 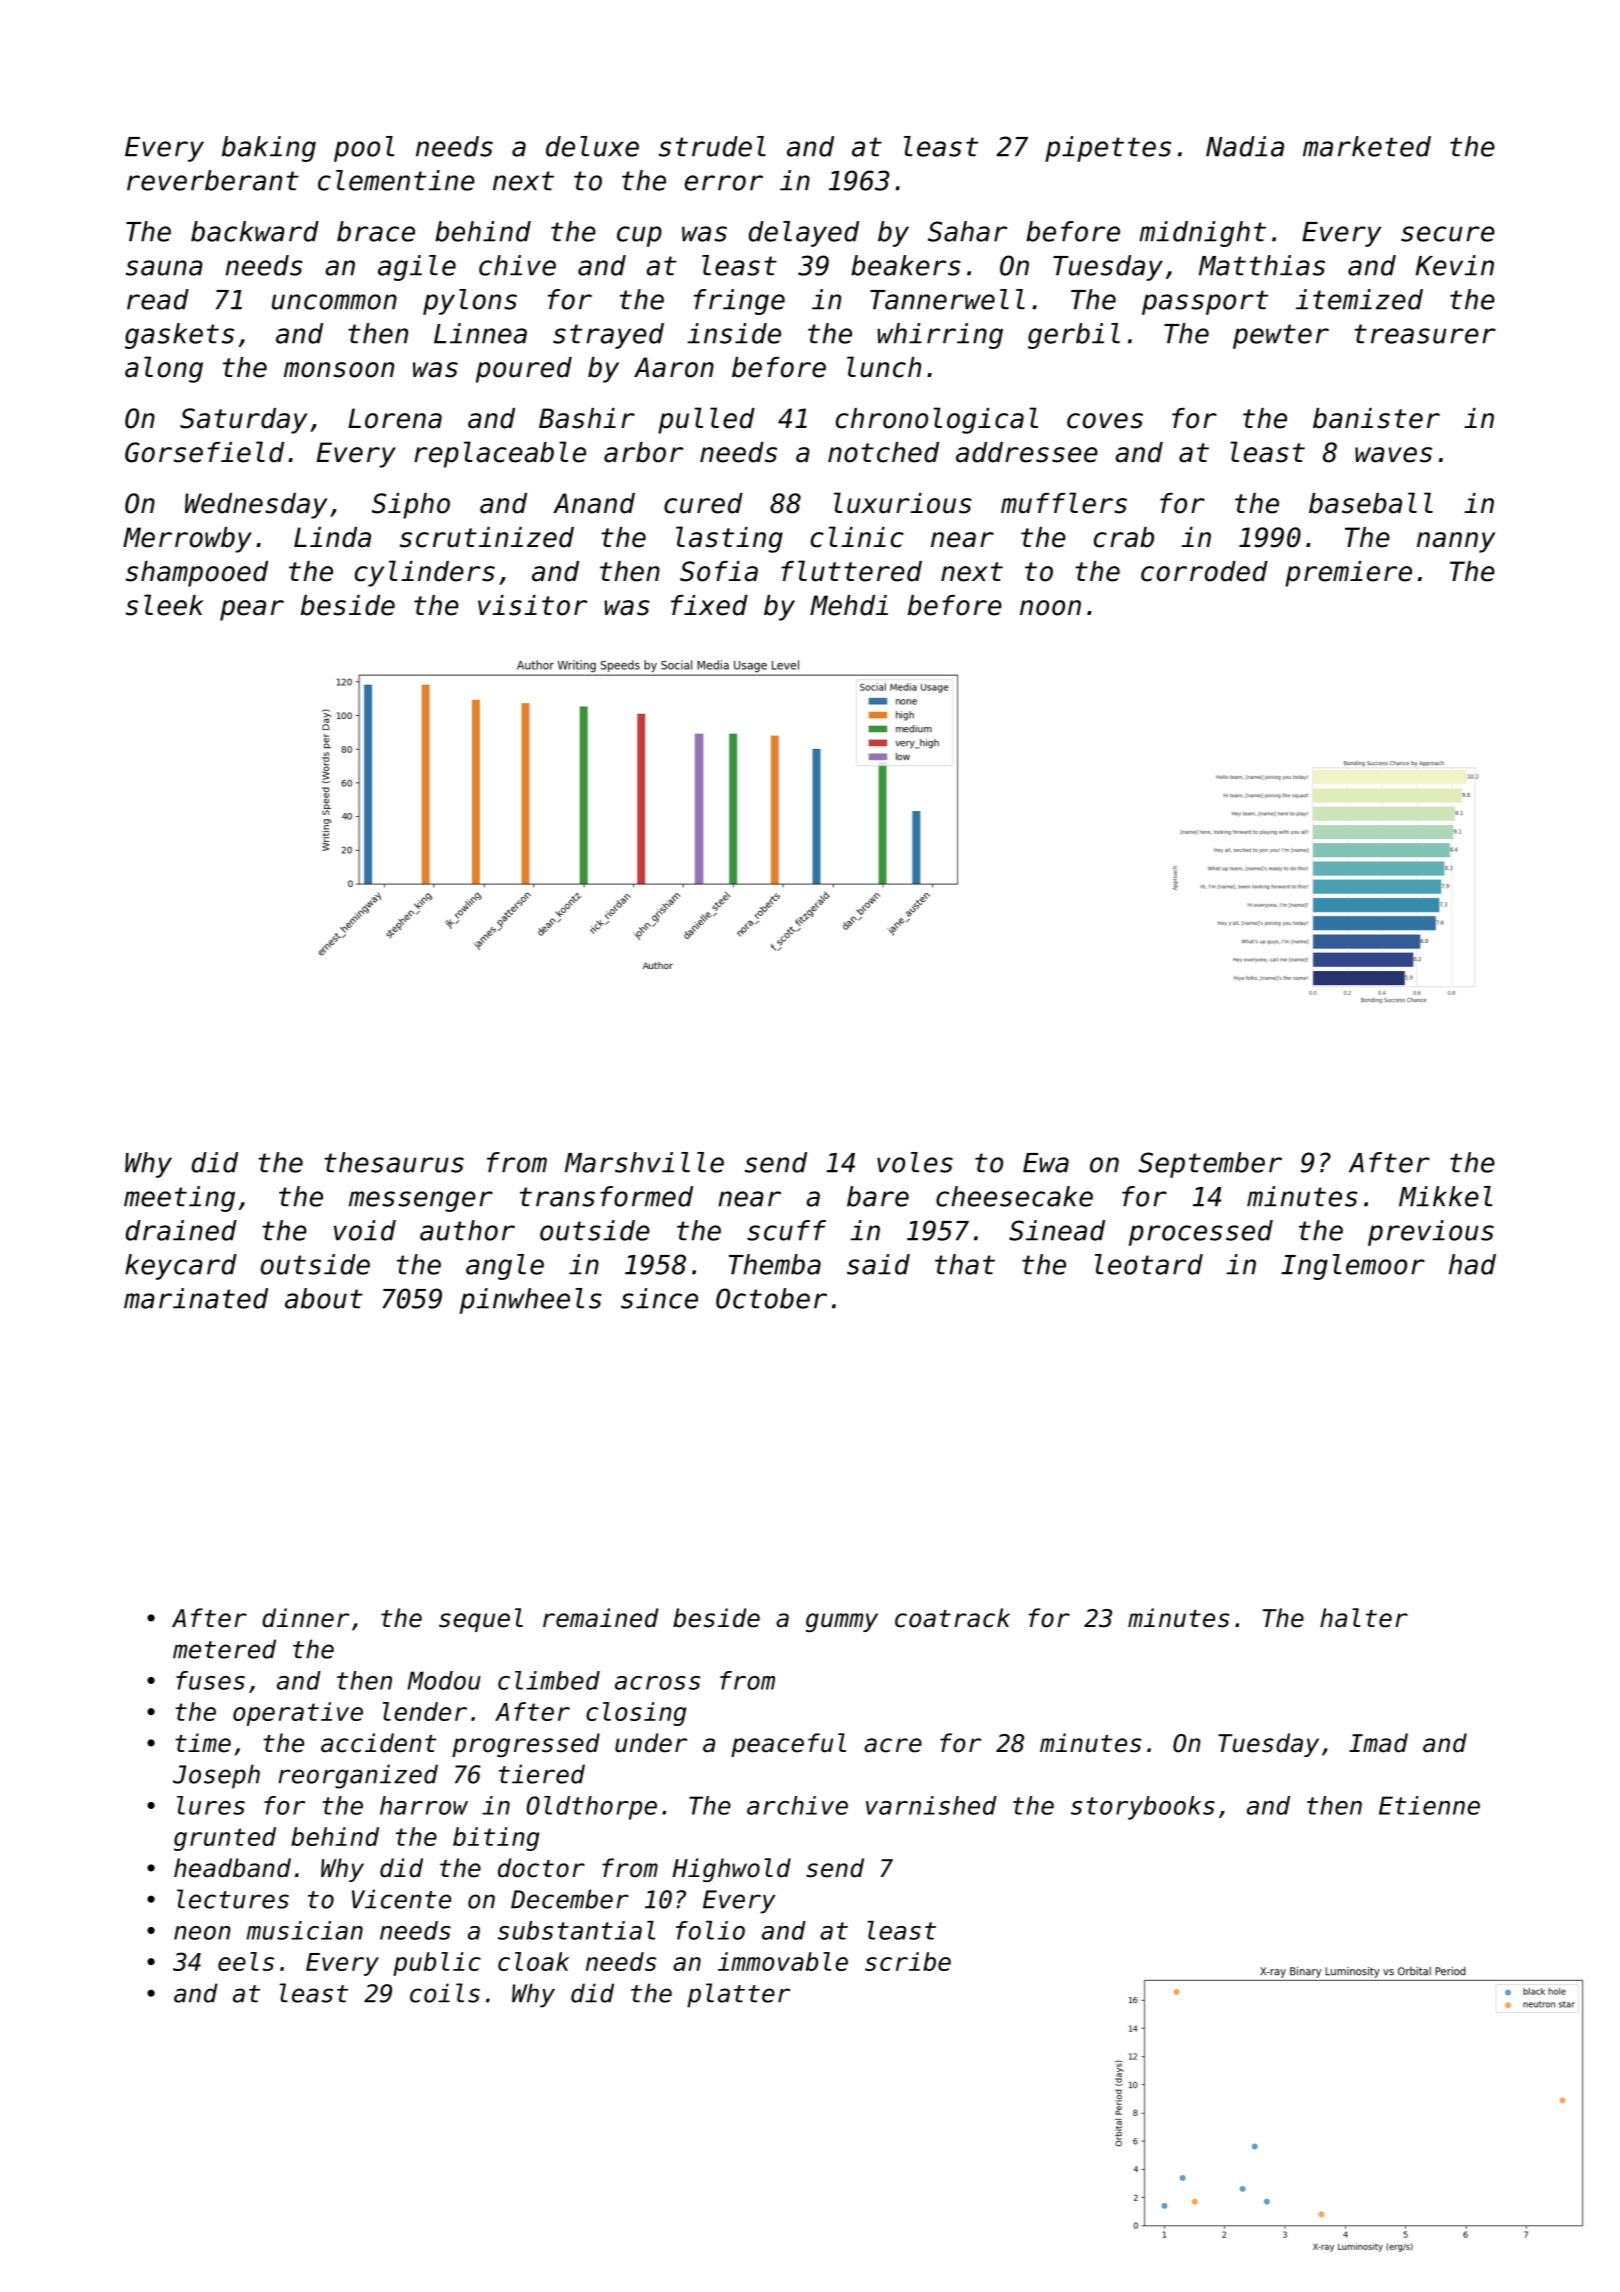 I want to click on cloak, so click(x=533, y=1961).
